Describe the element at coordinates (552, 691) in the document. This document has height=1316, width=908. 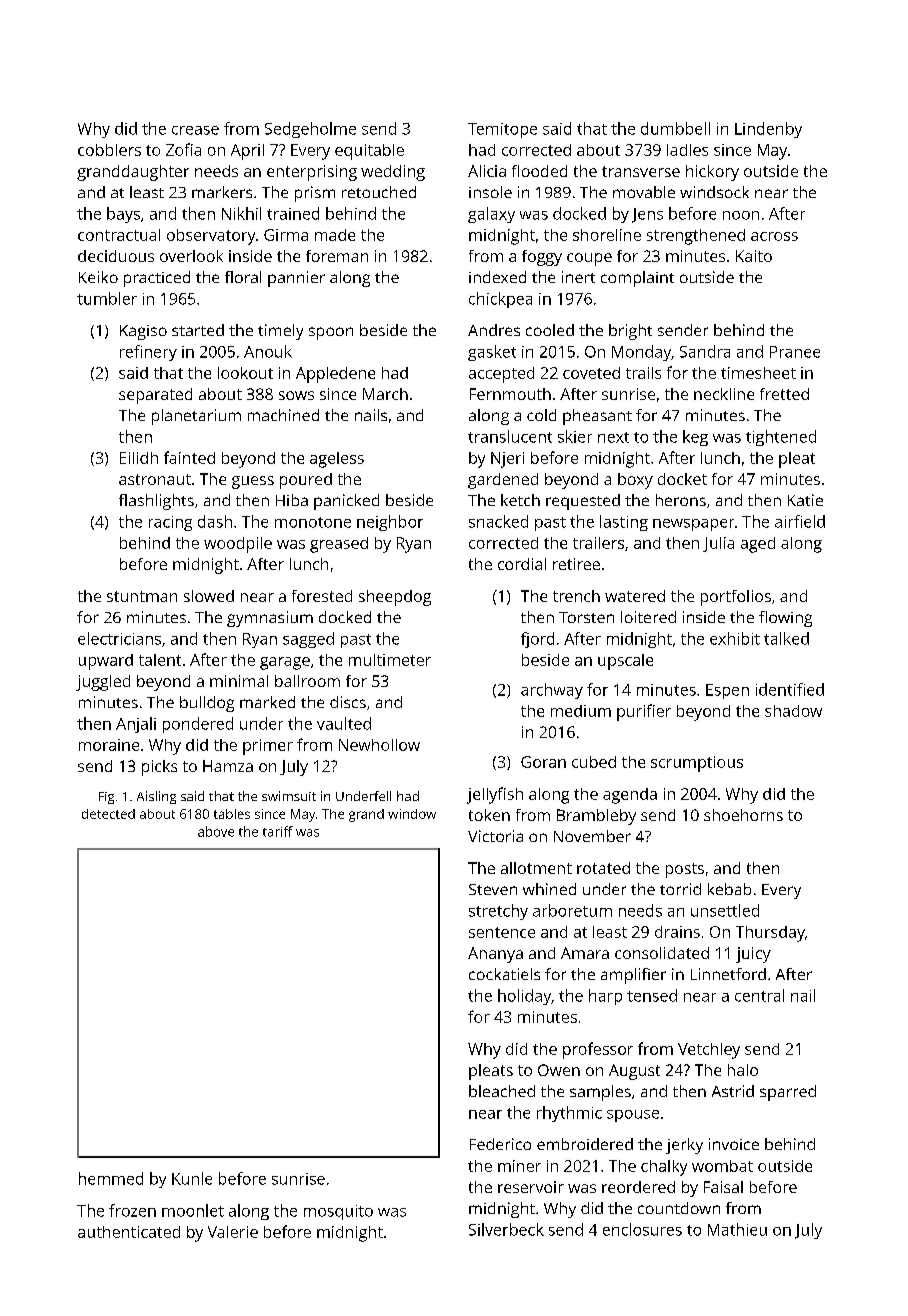
I see `archway` at that location.
